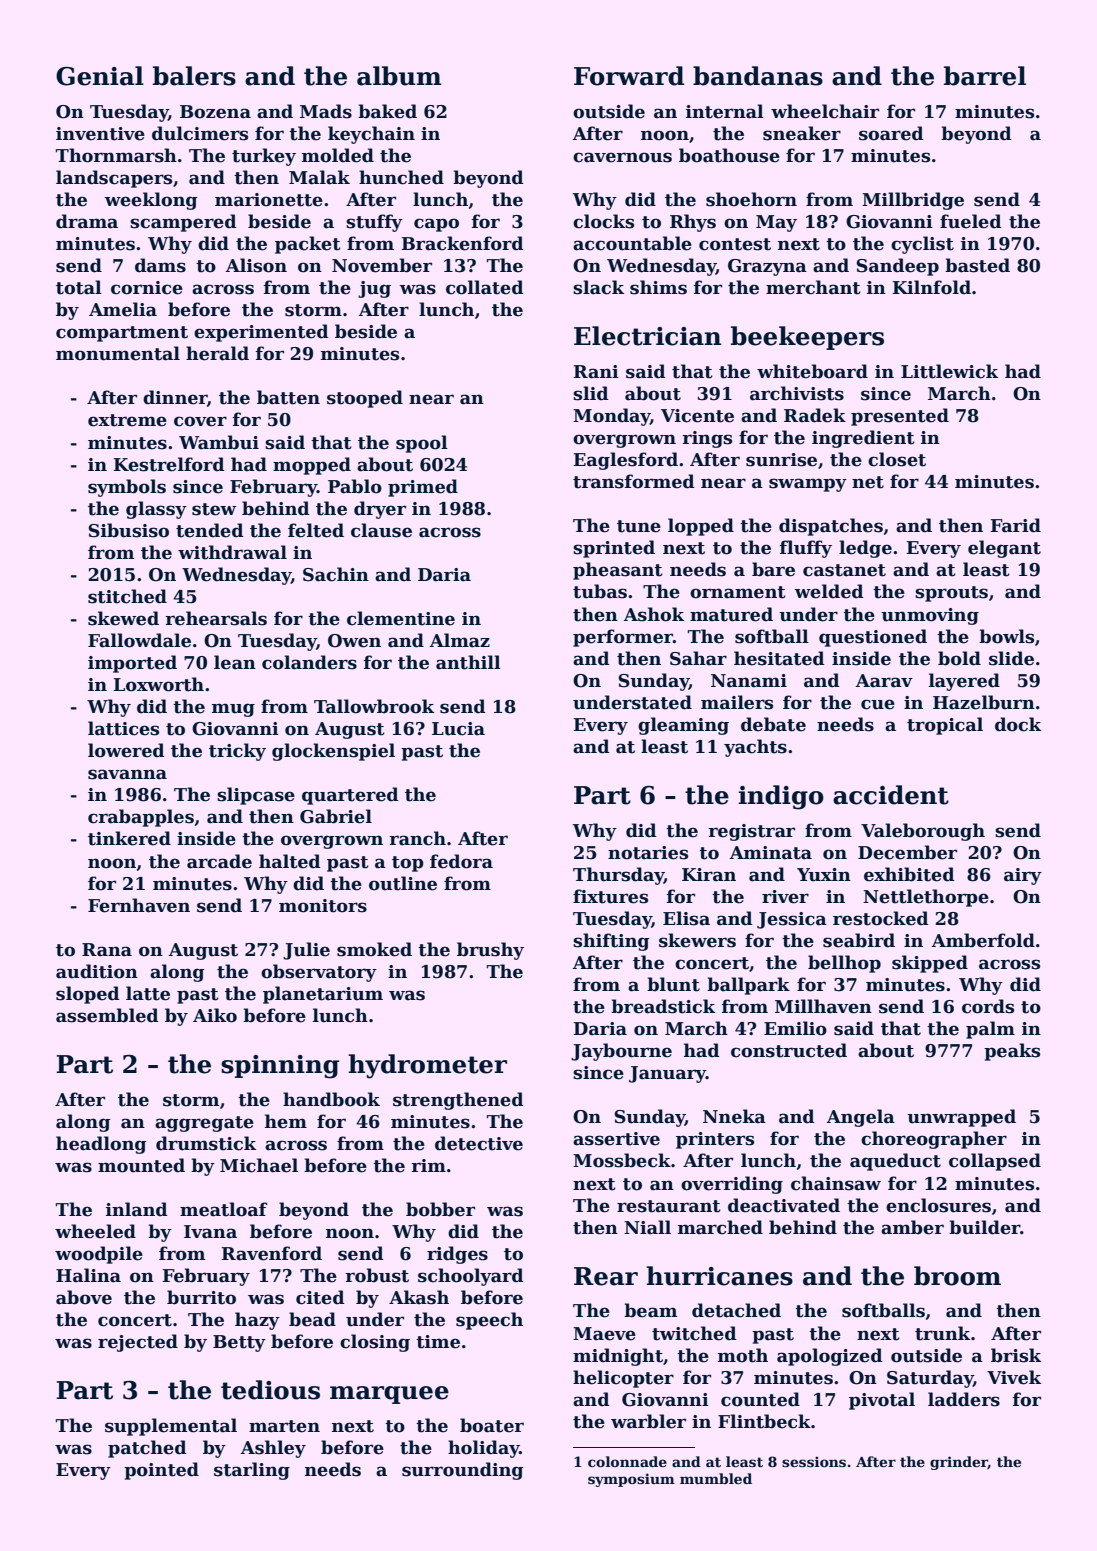 This screenshot has height=1551, width=1097. What do you see at coordinates (959, 1463) in the screenshot?
I see `grinder` at bounding box center [959, 1463].
